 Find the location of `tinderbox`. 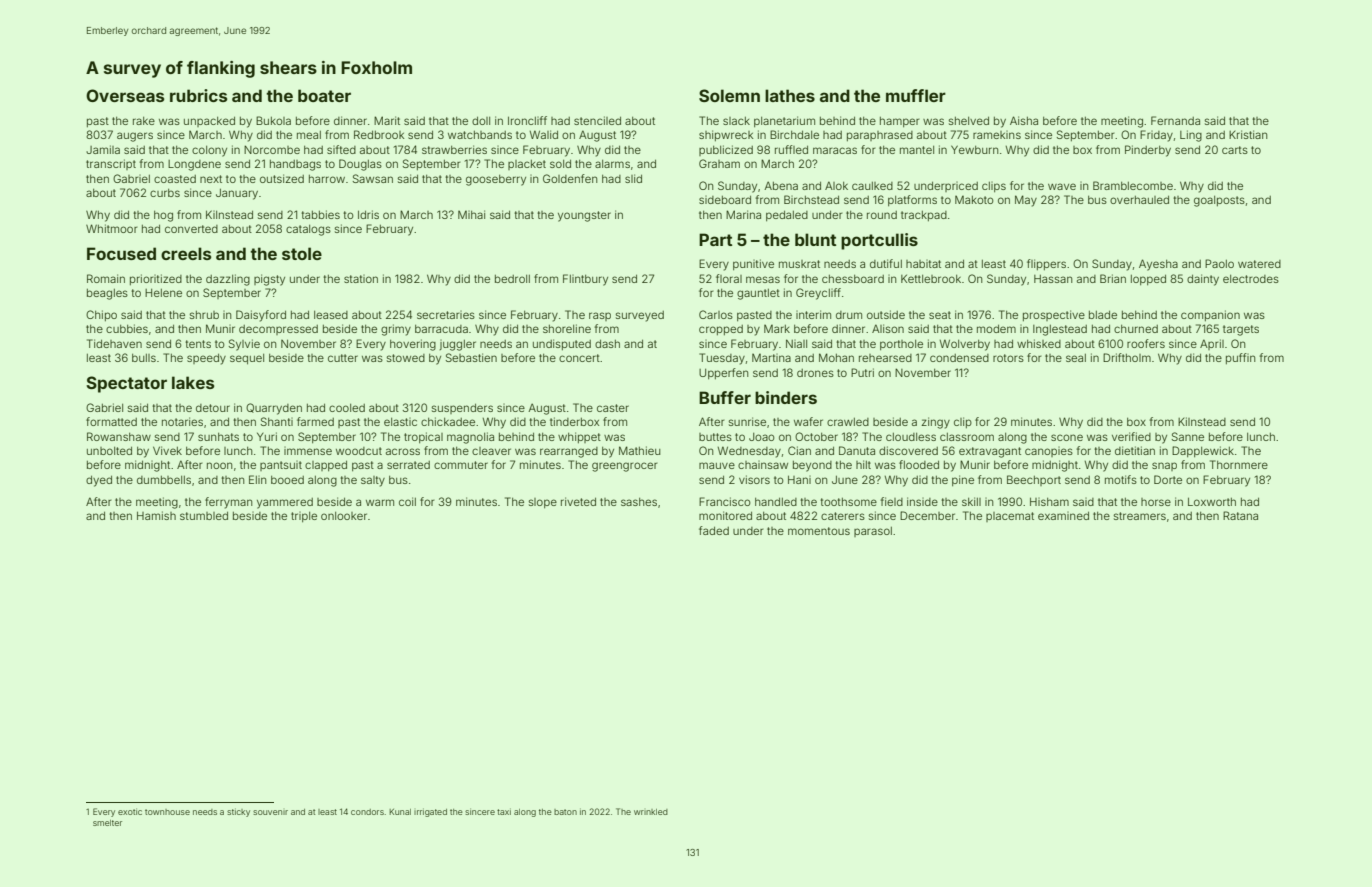

tinderbox is located at coordinates (574, 421).
